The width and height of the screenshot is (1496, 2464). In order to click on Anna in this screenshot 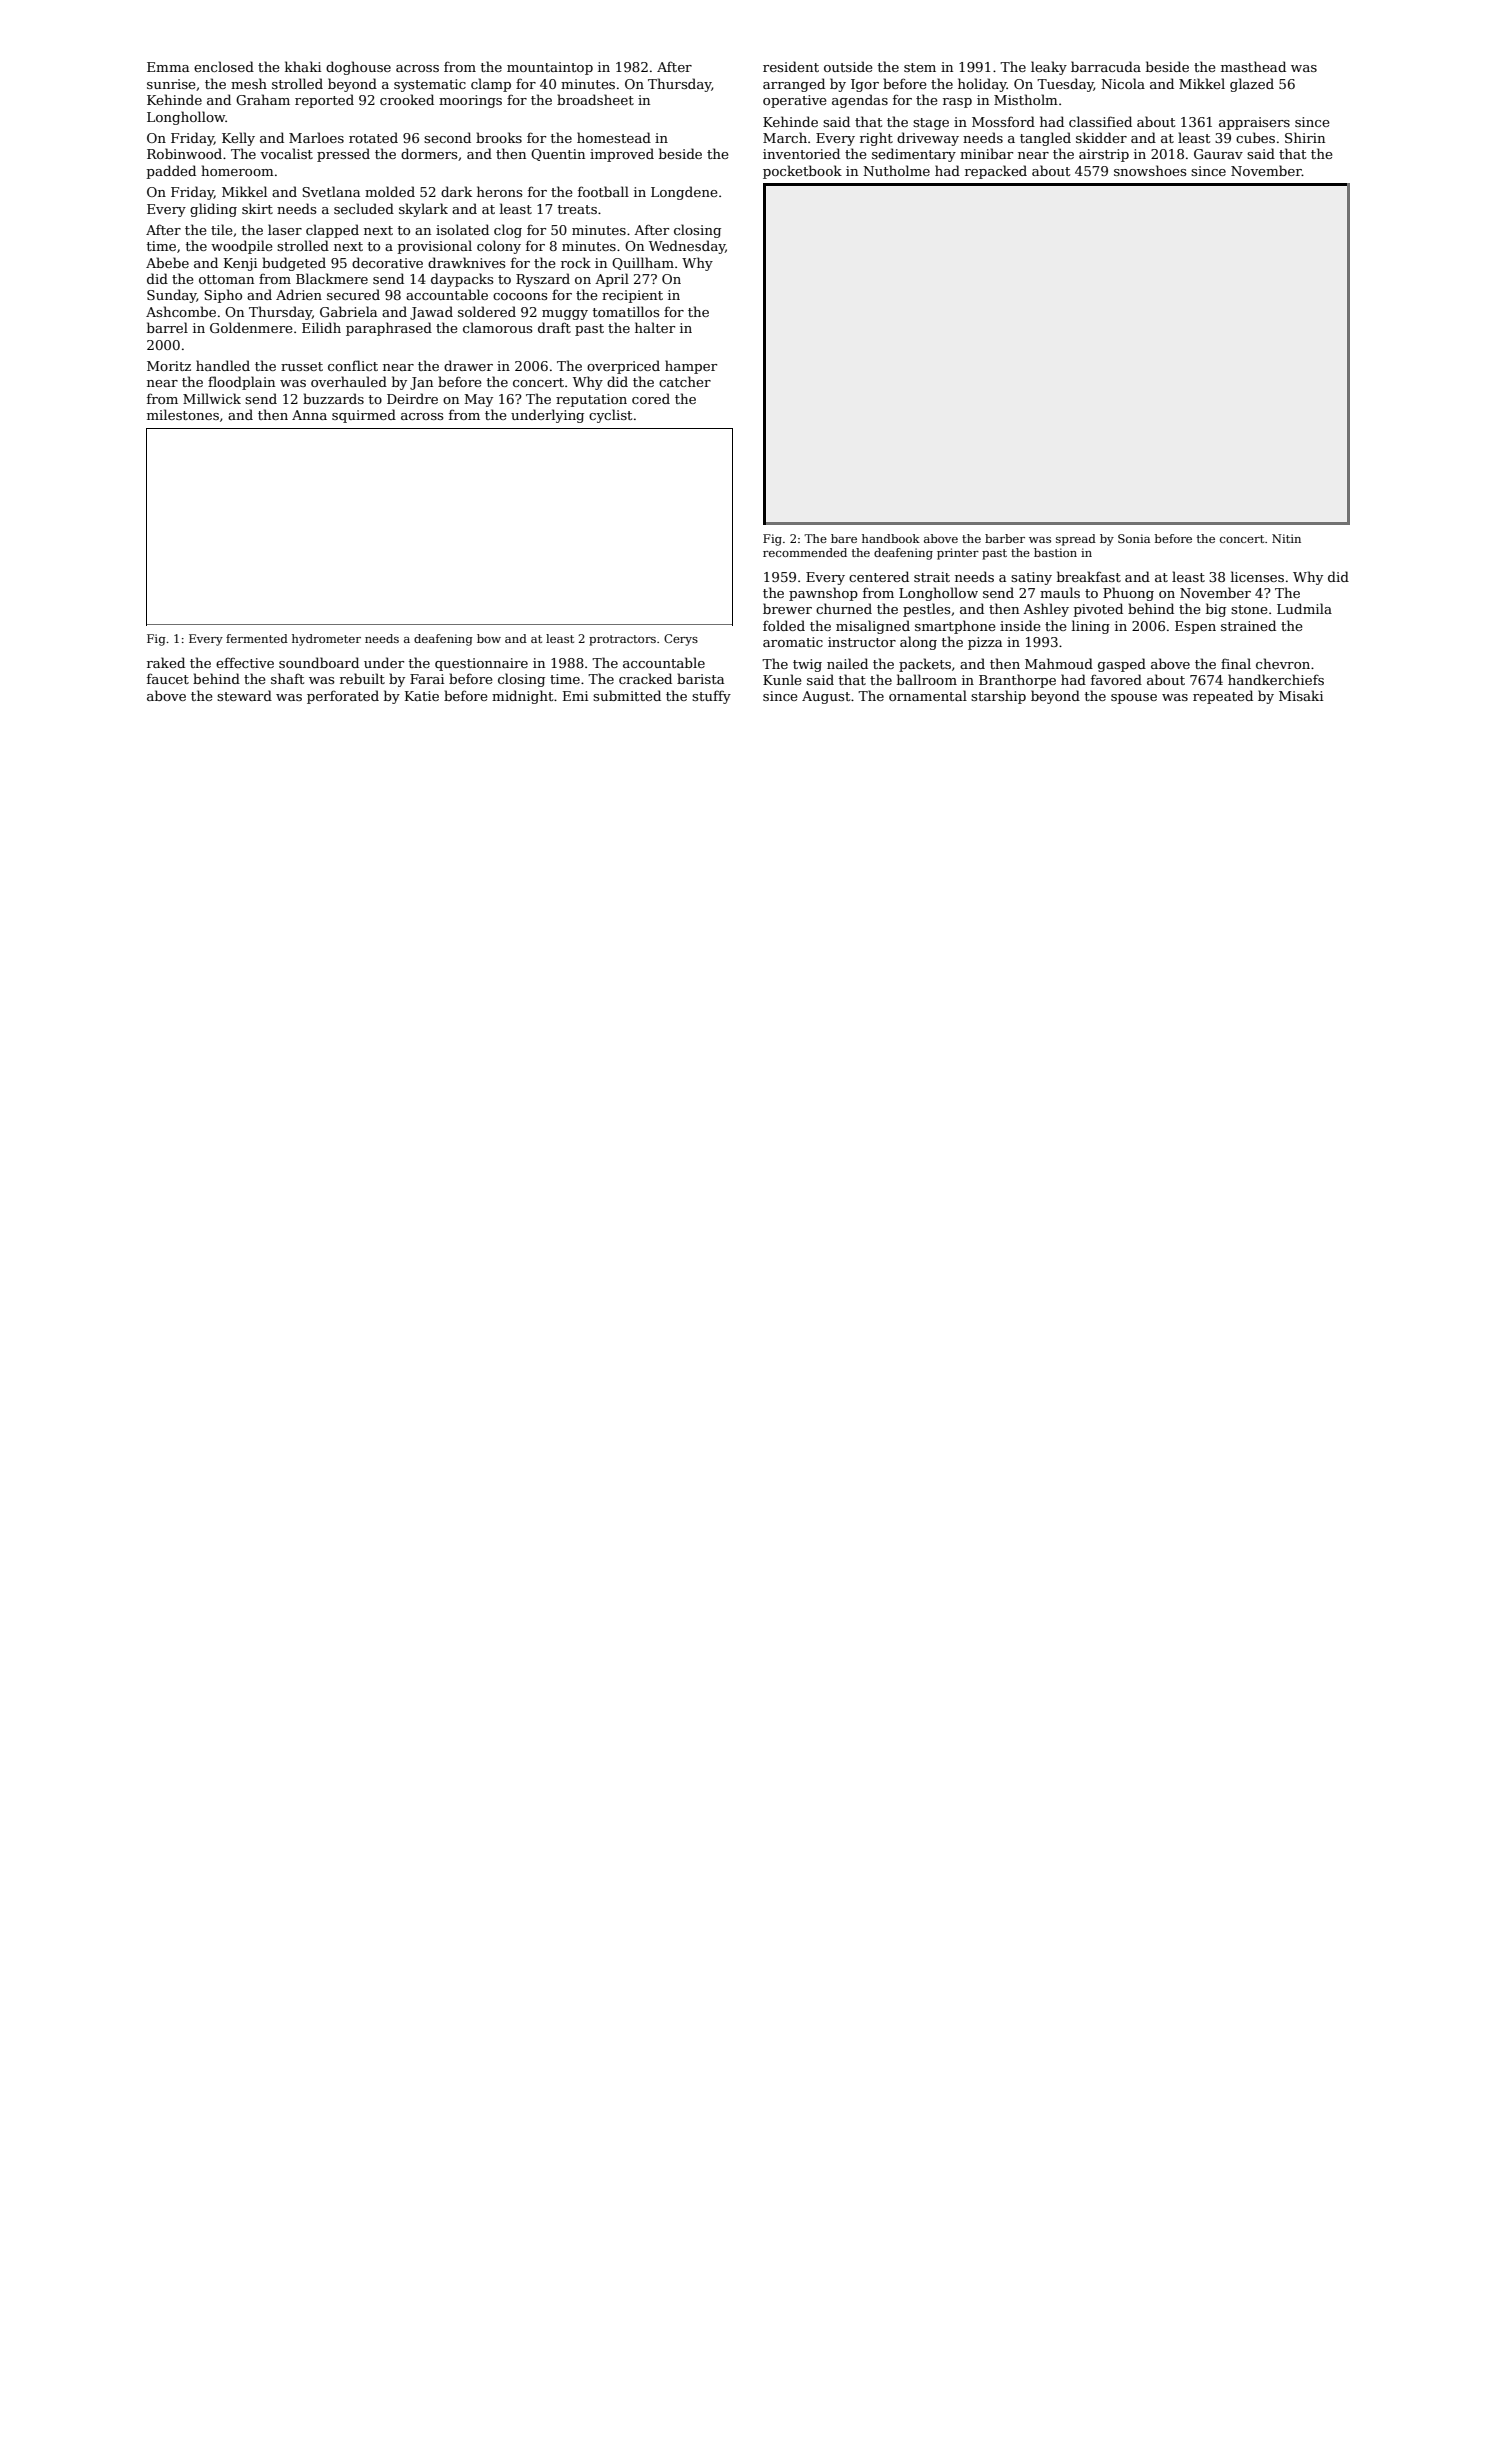, I will do `click(309, 415)`.
